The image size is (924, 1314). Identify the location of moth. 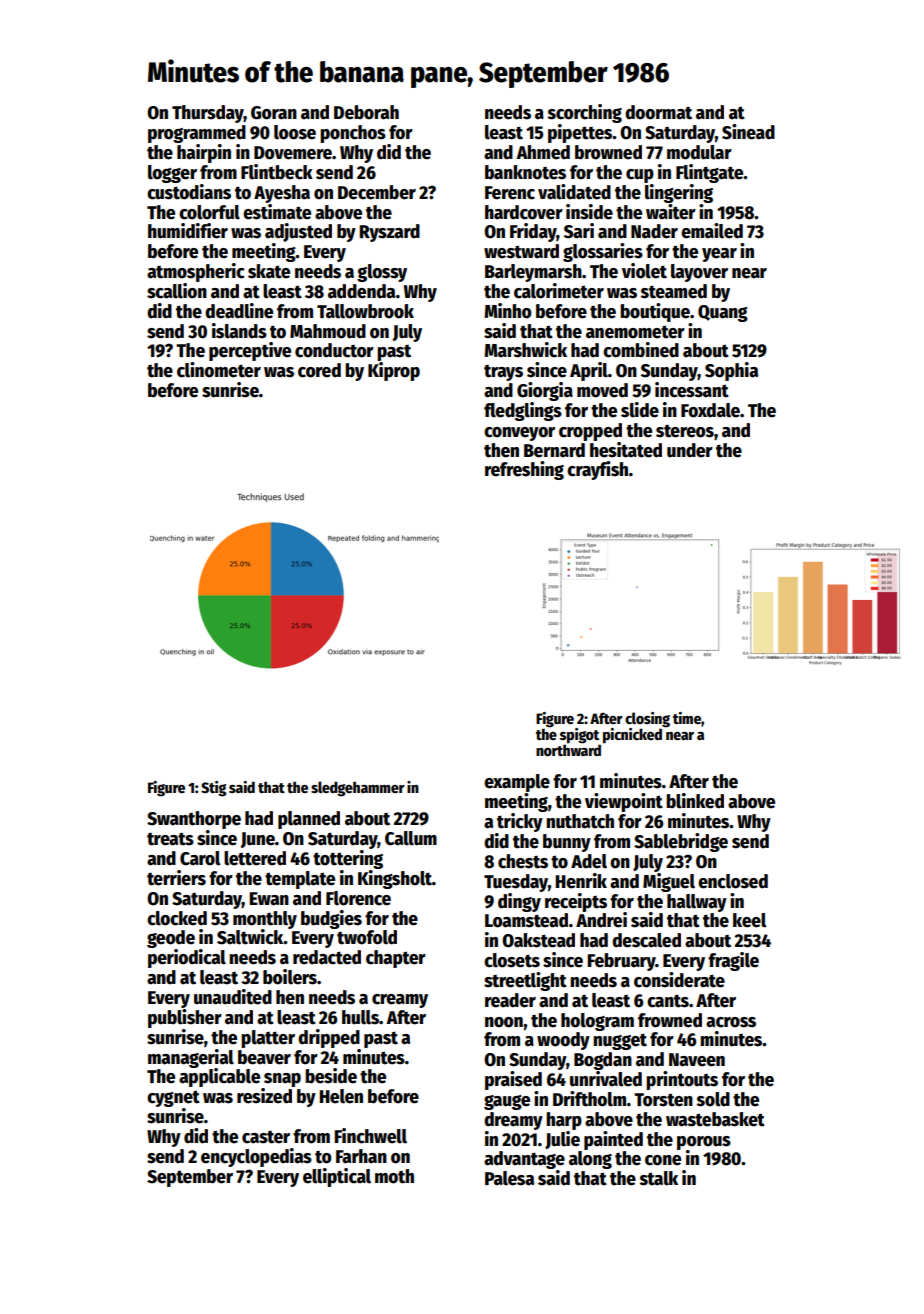
(394, 1176).
